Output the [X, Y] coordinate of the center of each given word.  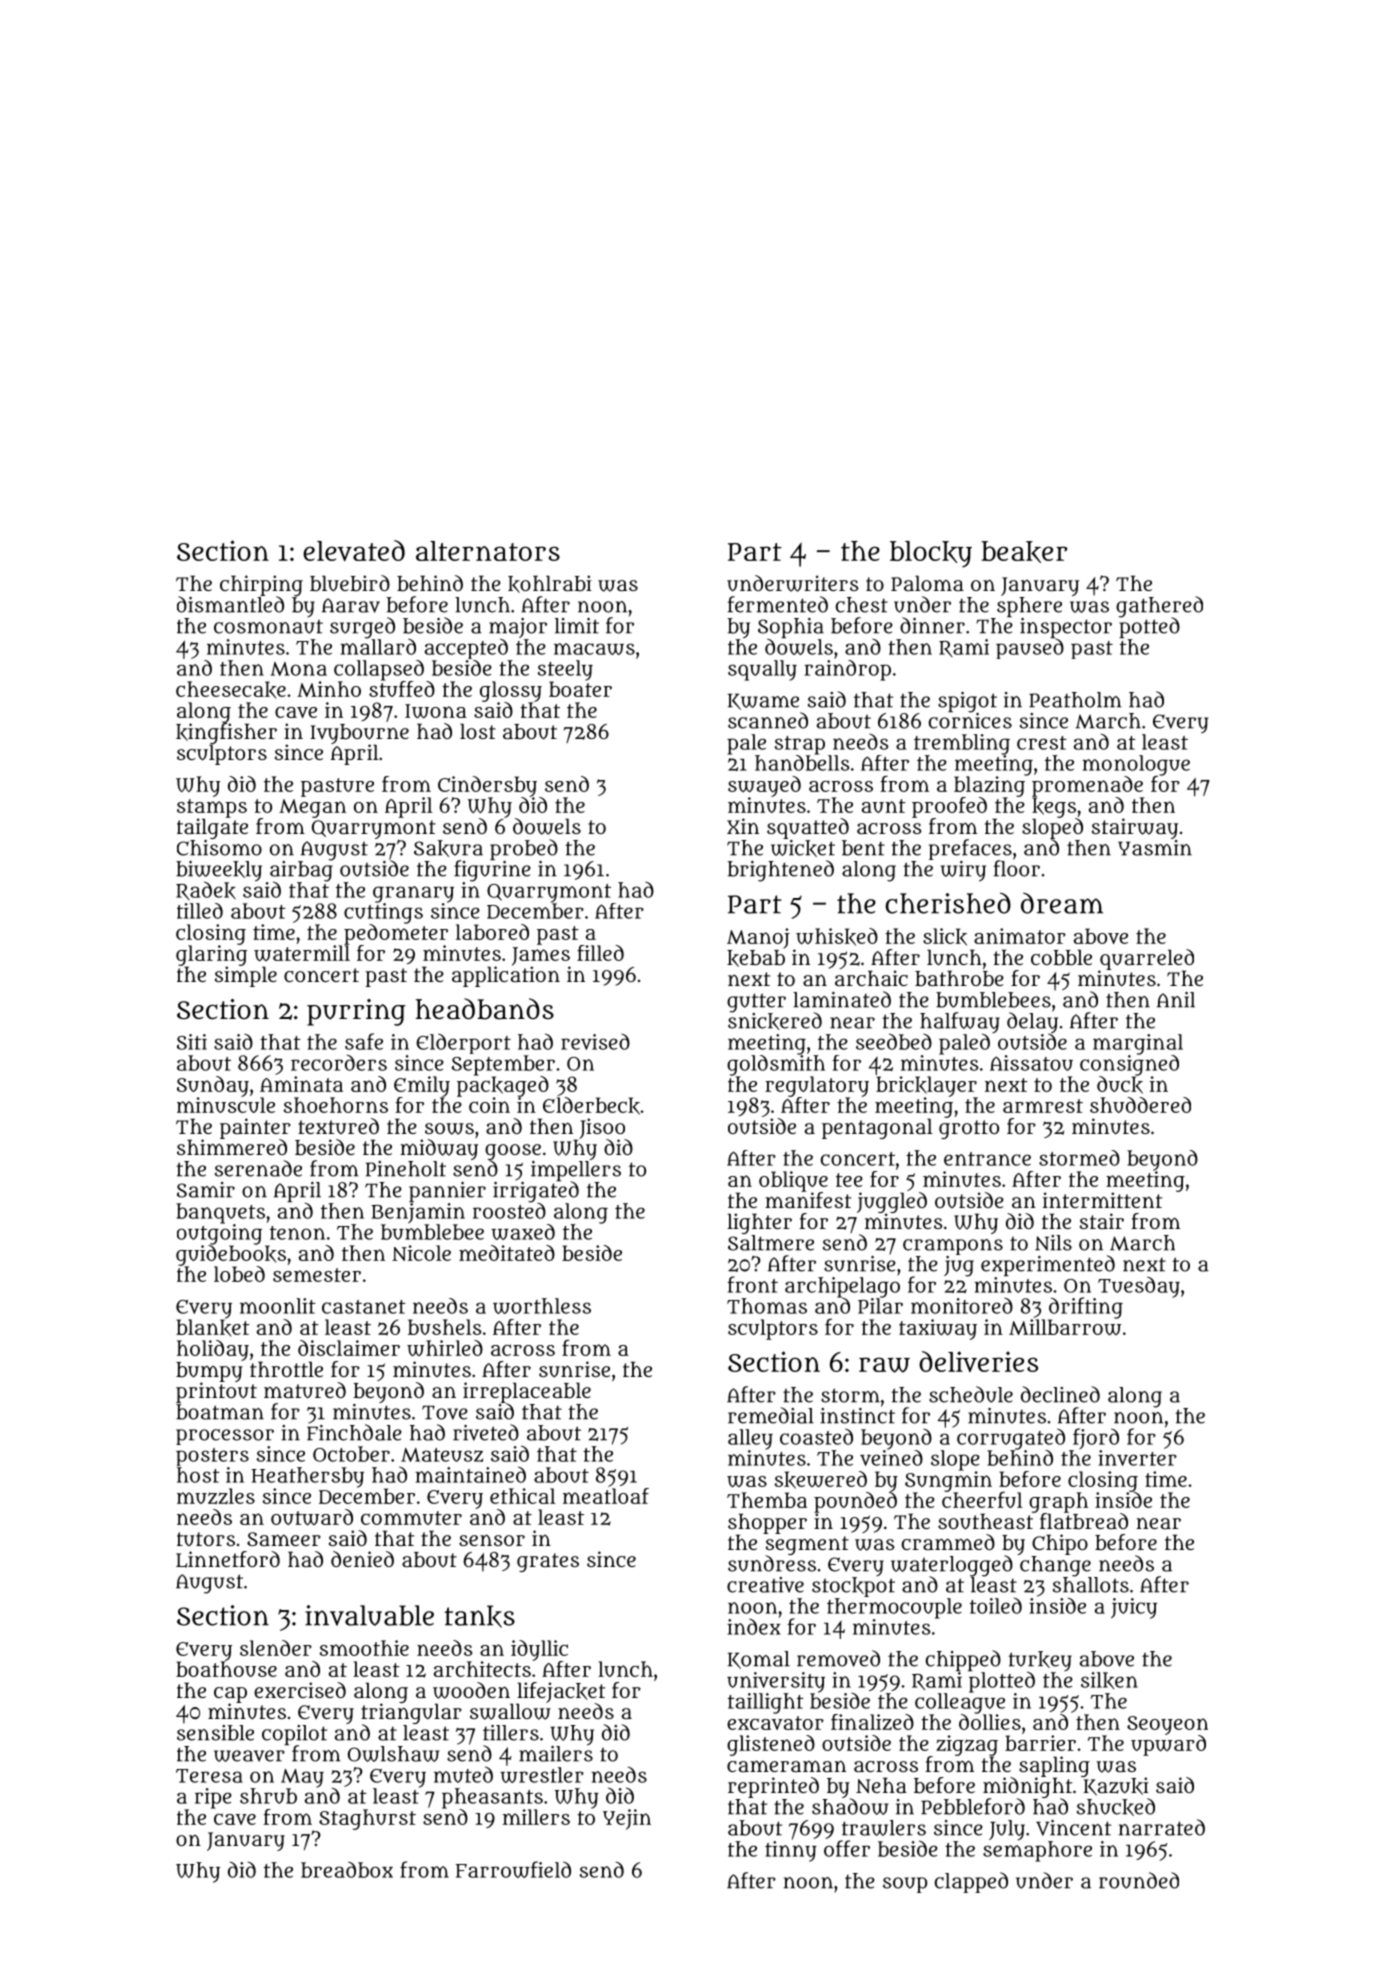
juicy [1134, 1608]
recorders [339, 1063]
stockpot [853, 1587]
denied [362, 1559]
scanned [768, 720]
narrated [1162, 1827]
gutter [756, 1002]
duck [1120, 1085]
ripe [213, 1798]
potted [1149, 627]
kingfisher [226, 733]
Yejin [627, 1819]
